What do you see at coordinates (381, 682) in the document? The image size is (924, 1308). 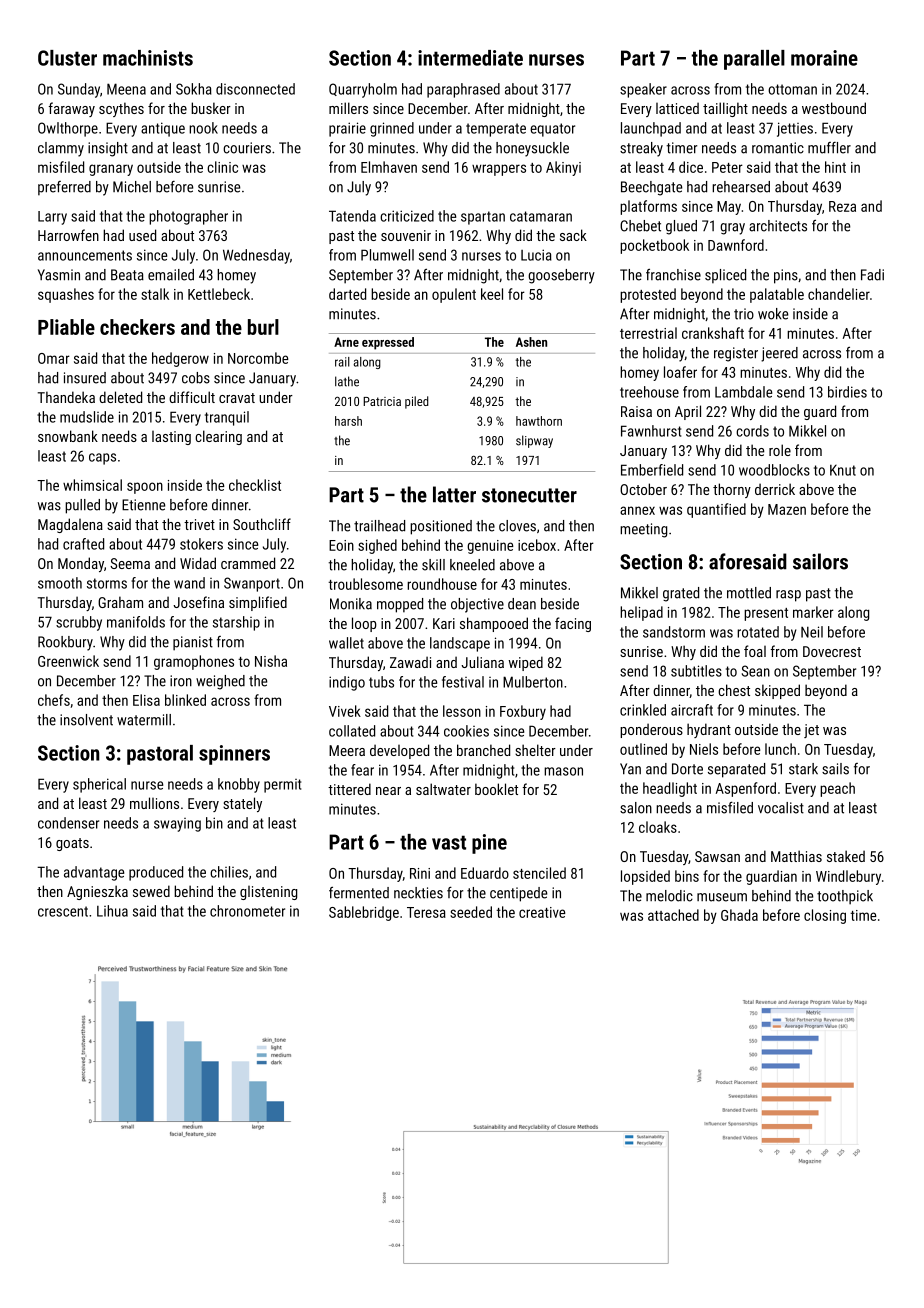 I see `tubs` at bounding box center [381, 682].
